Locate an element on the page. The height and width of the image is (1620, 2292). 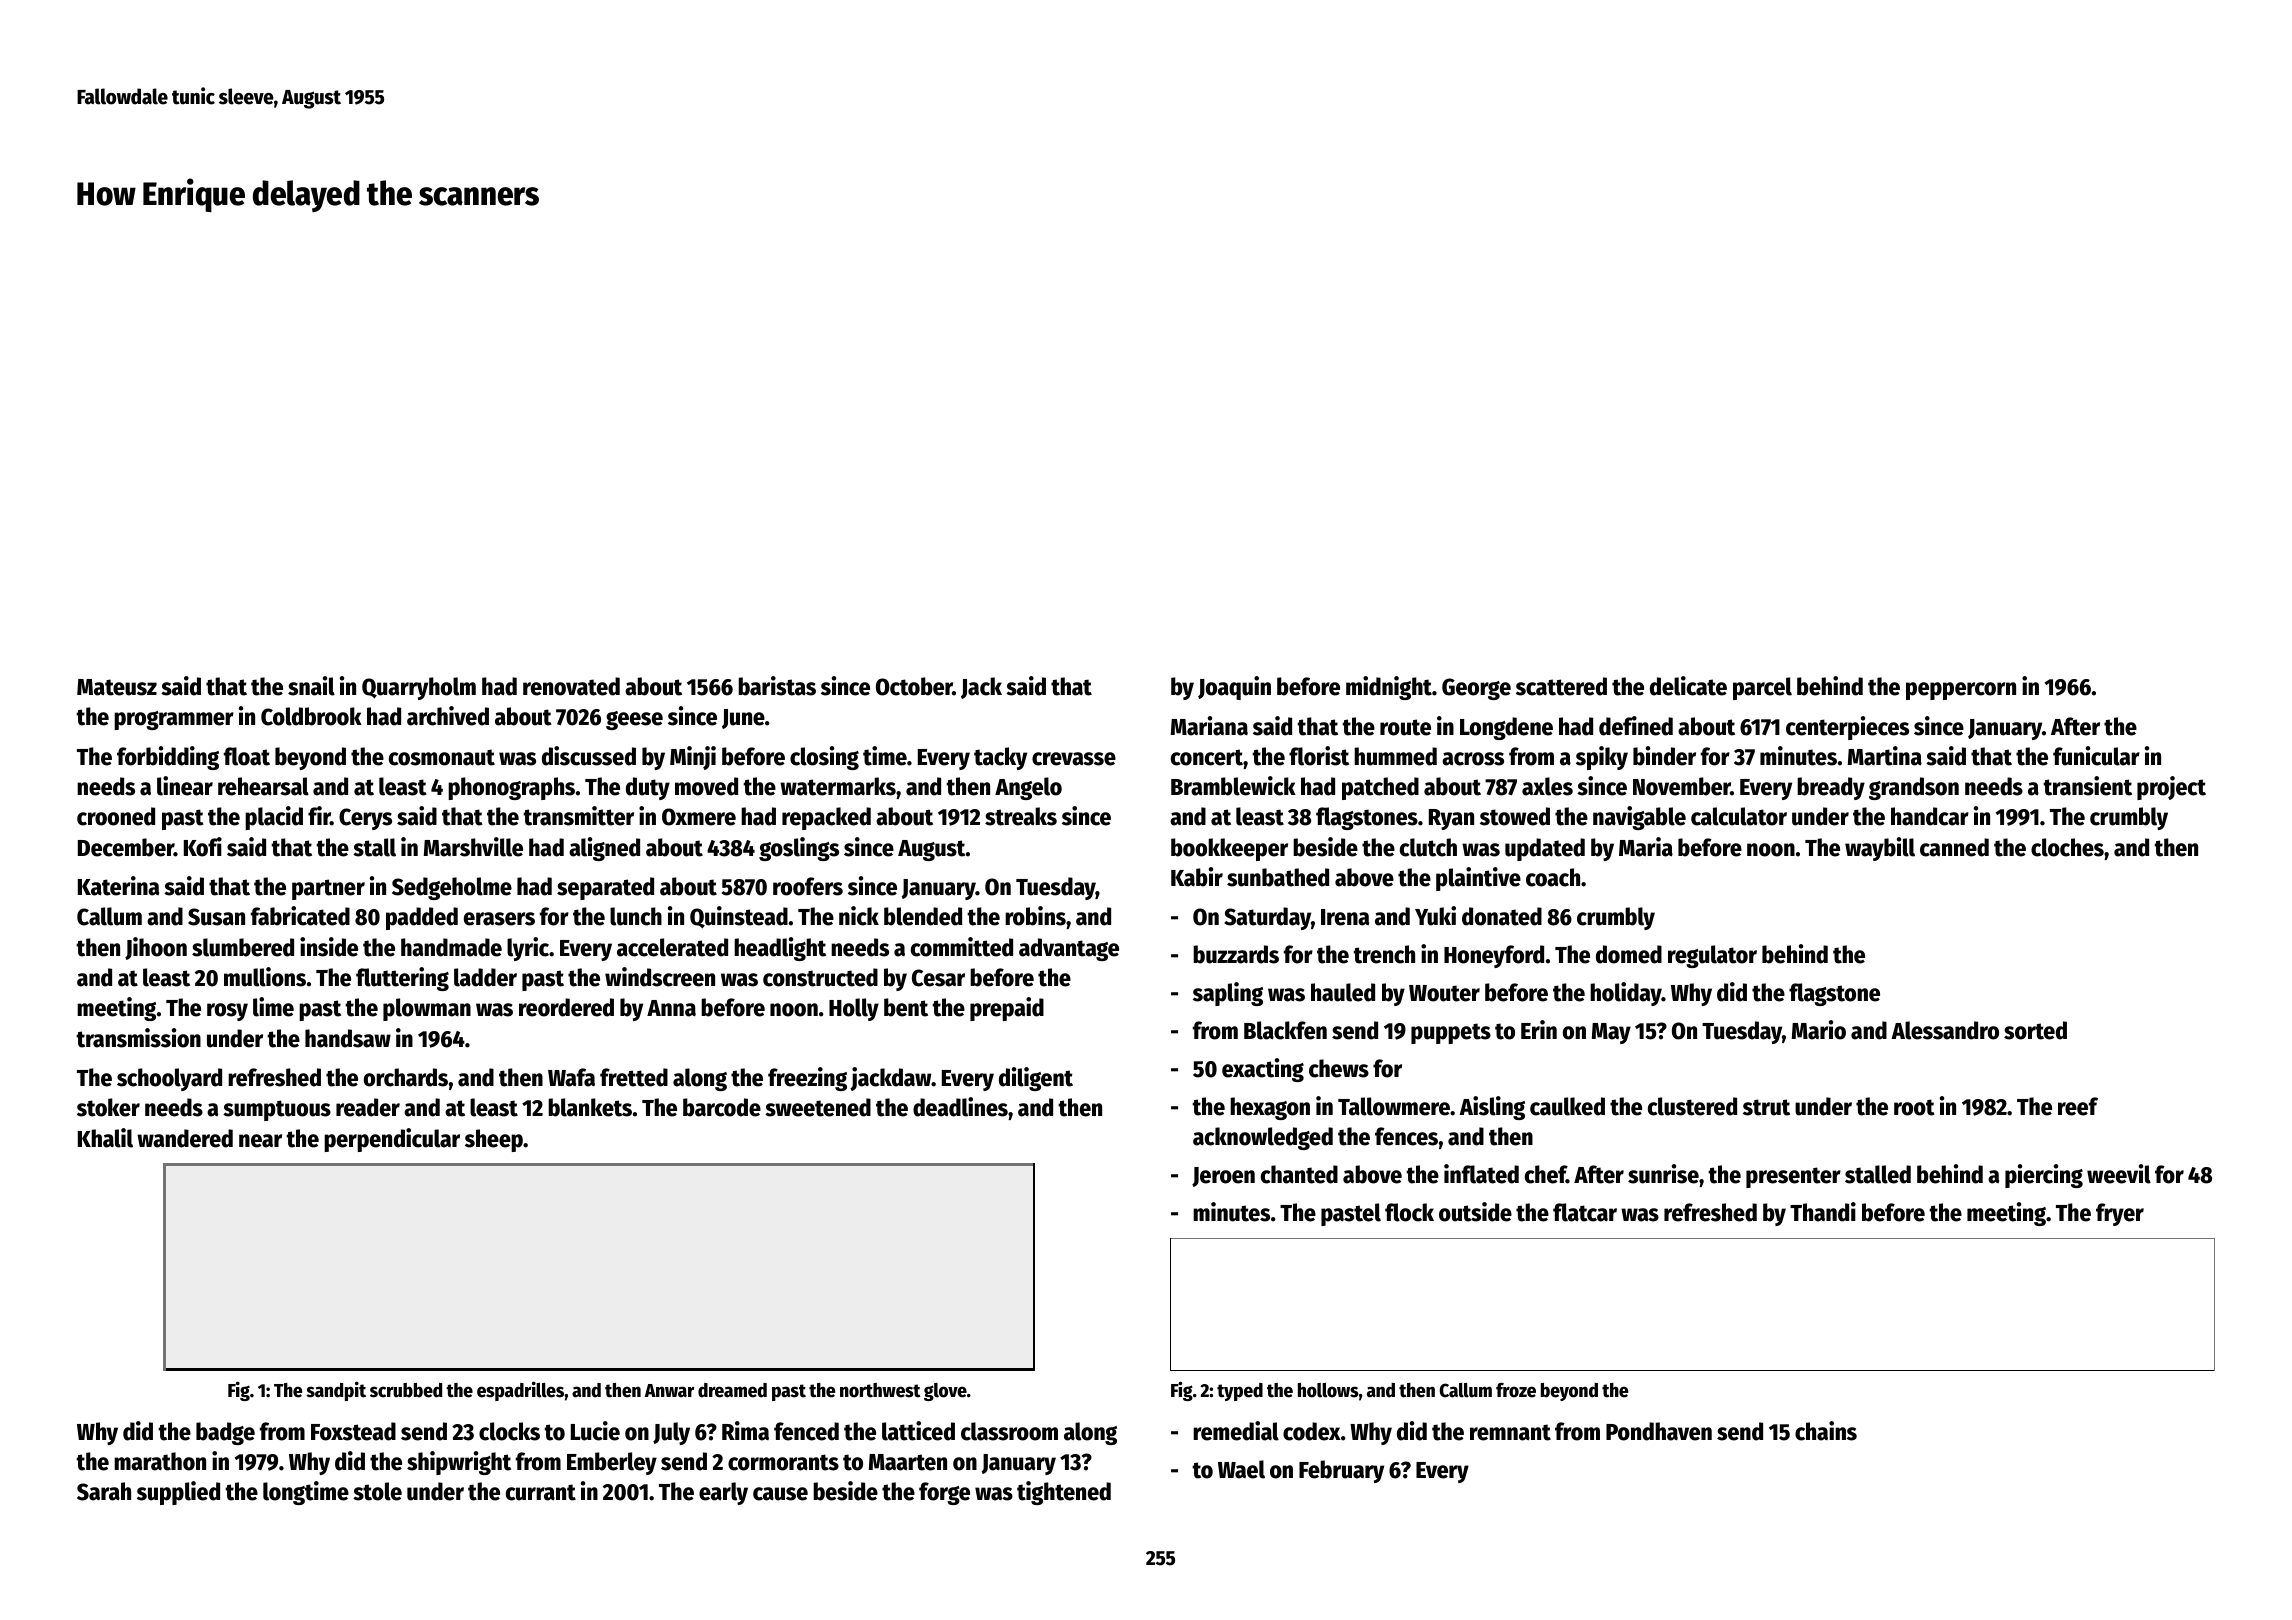
chains is located at coordinates (1826, 1431).
